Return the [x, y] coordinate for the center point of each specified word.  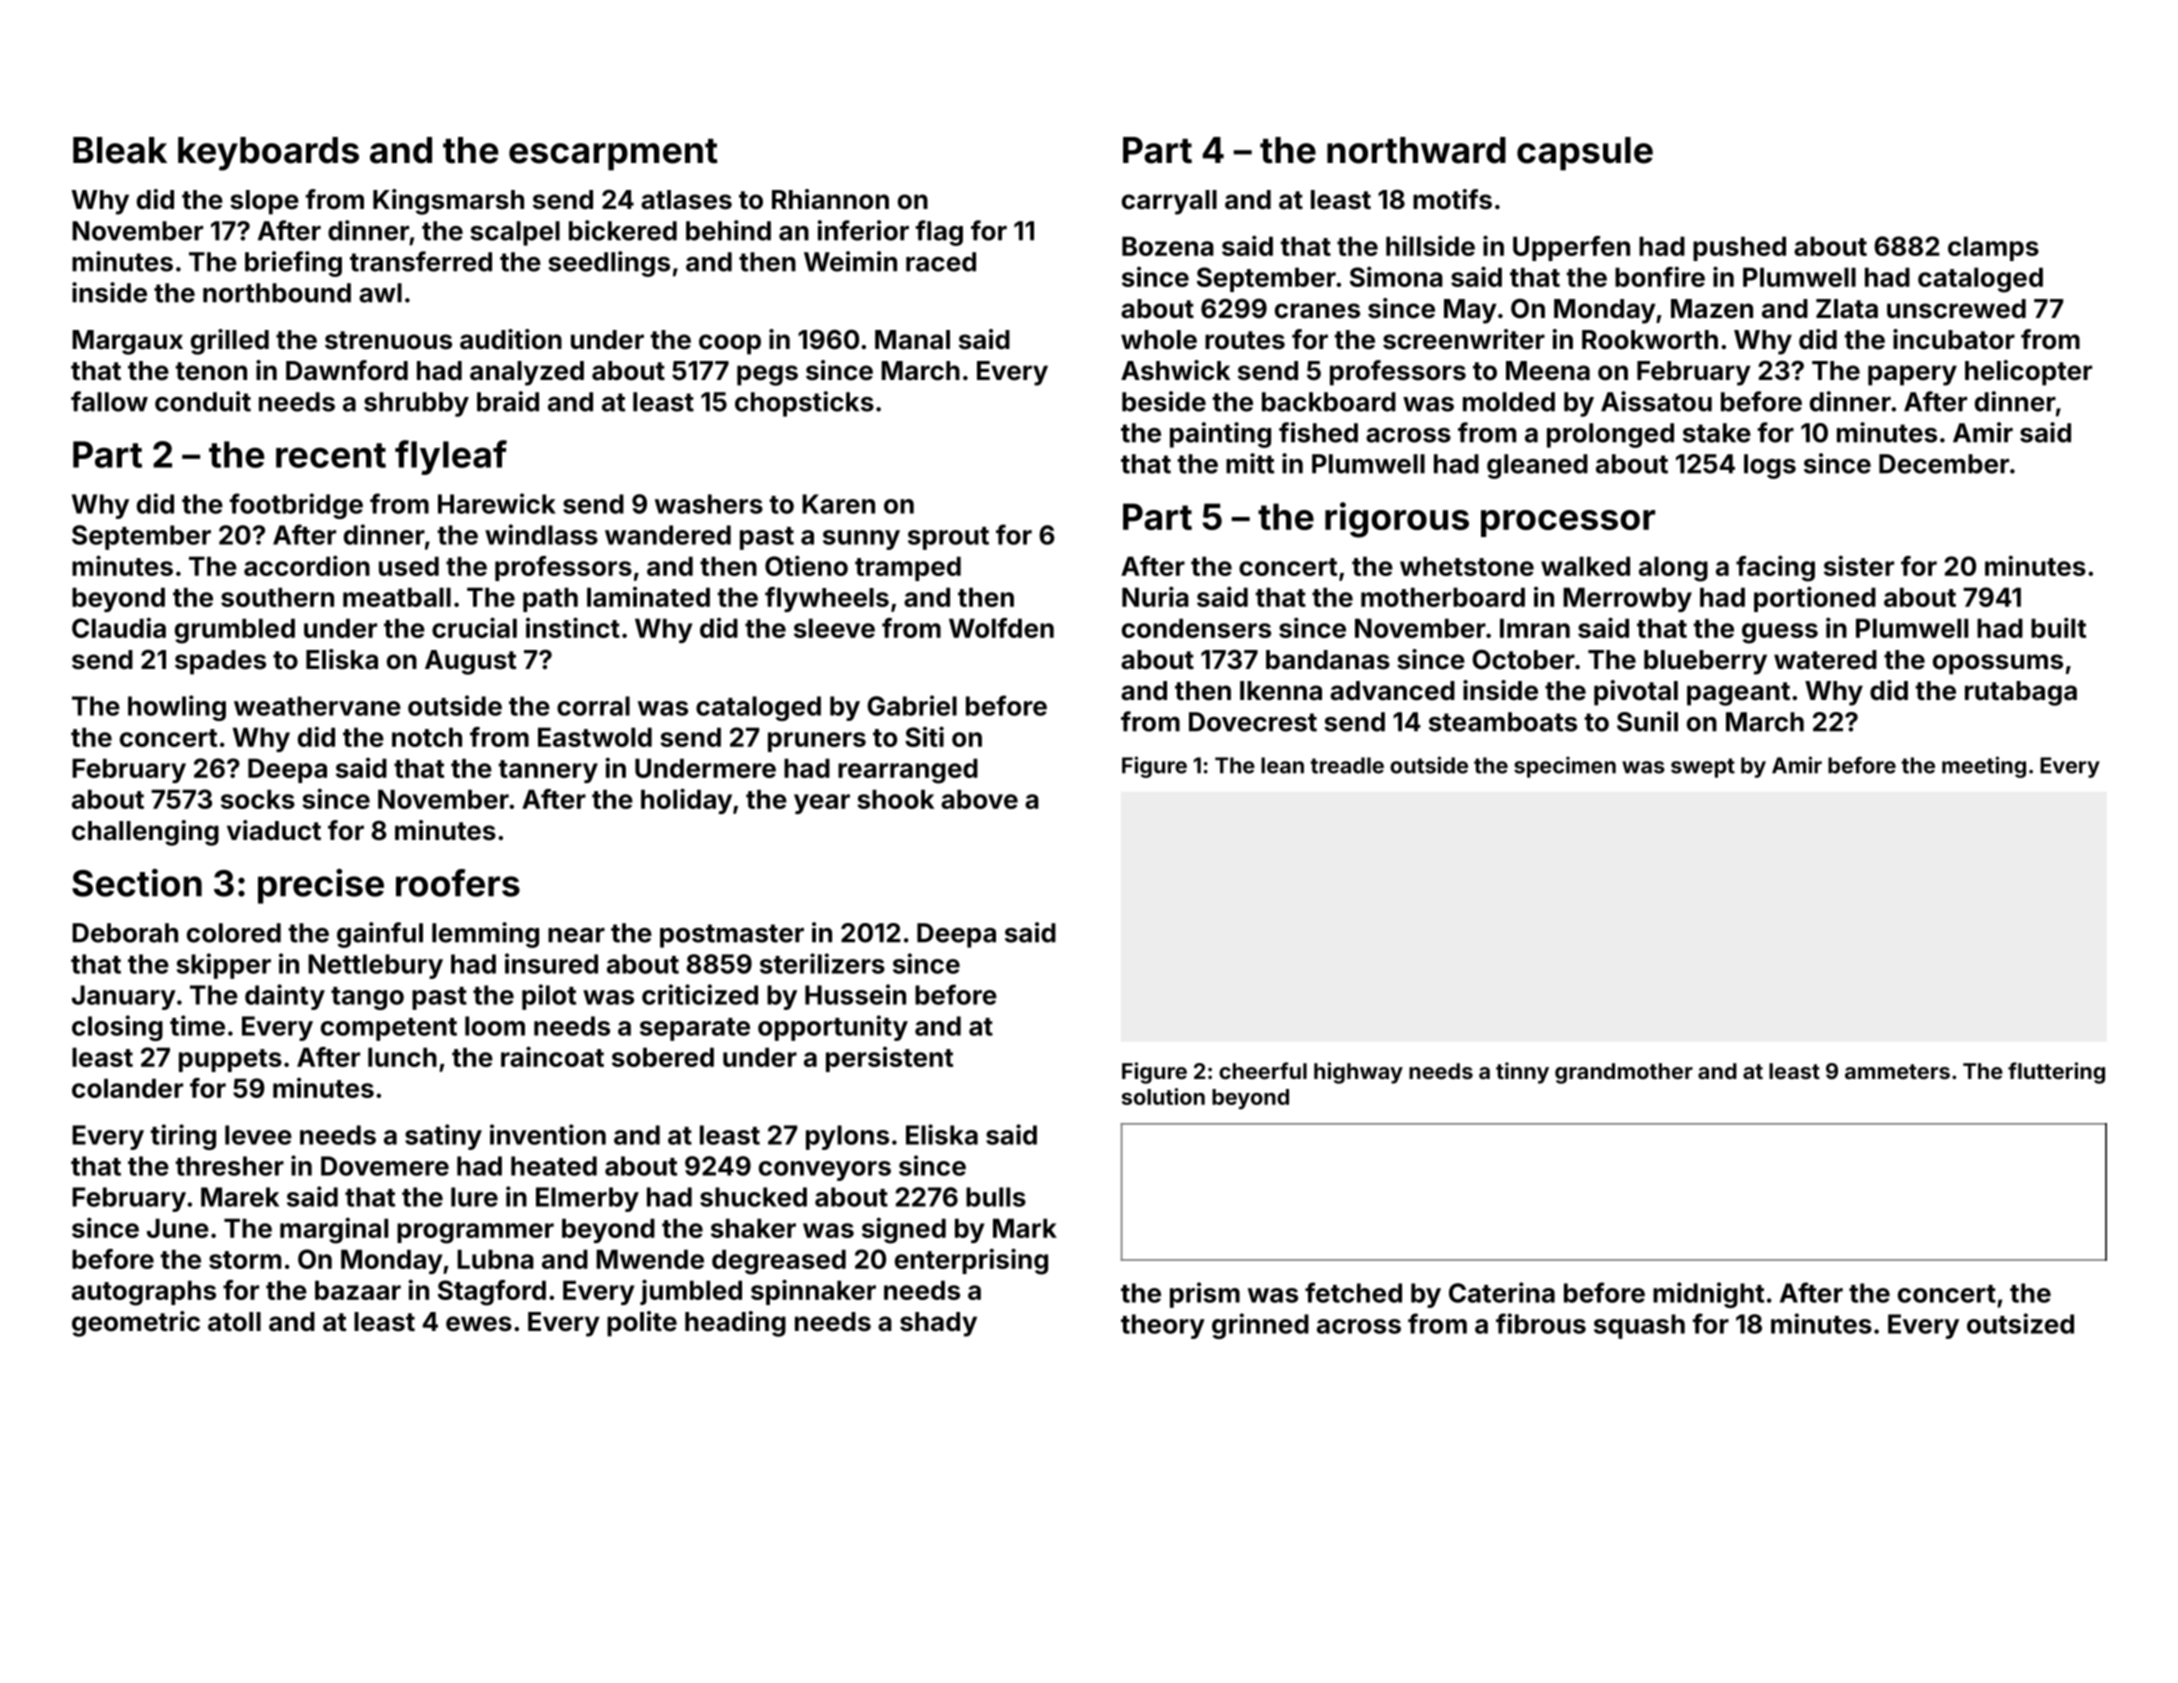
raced [941, 262]
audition [511, 339]
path [550, 599]
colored [234, 933]
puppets [230, 1060]
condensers [1196, 628]
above [979, 799]
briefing [293, 264]
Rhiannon [830, 199]
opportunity [833, 1028]
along [1673, 569]
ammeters [1897, 1071]
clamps [1993, 248]
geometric [136, 1324]
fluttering [2056, 1073]
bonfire [1660, 276]
